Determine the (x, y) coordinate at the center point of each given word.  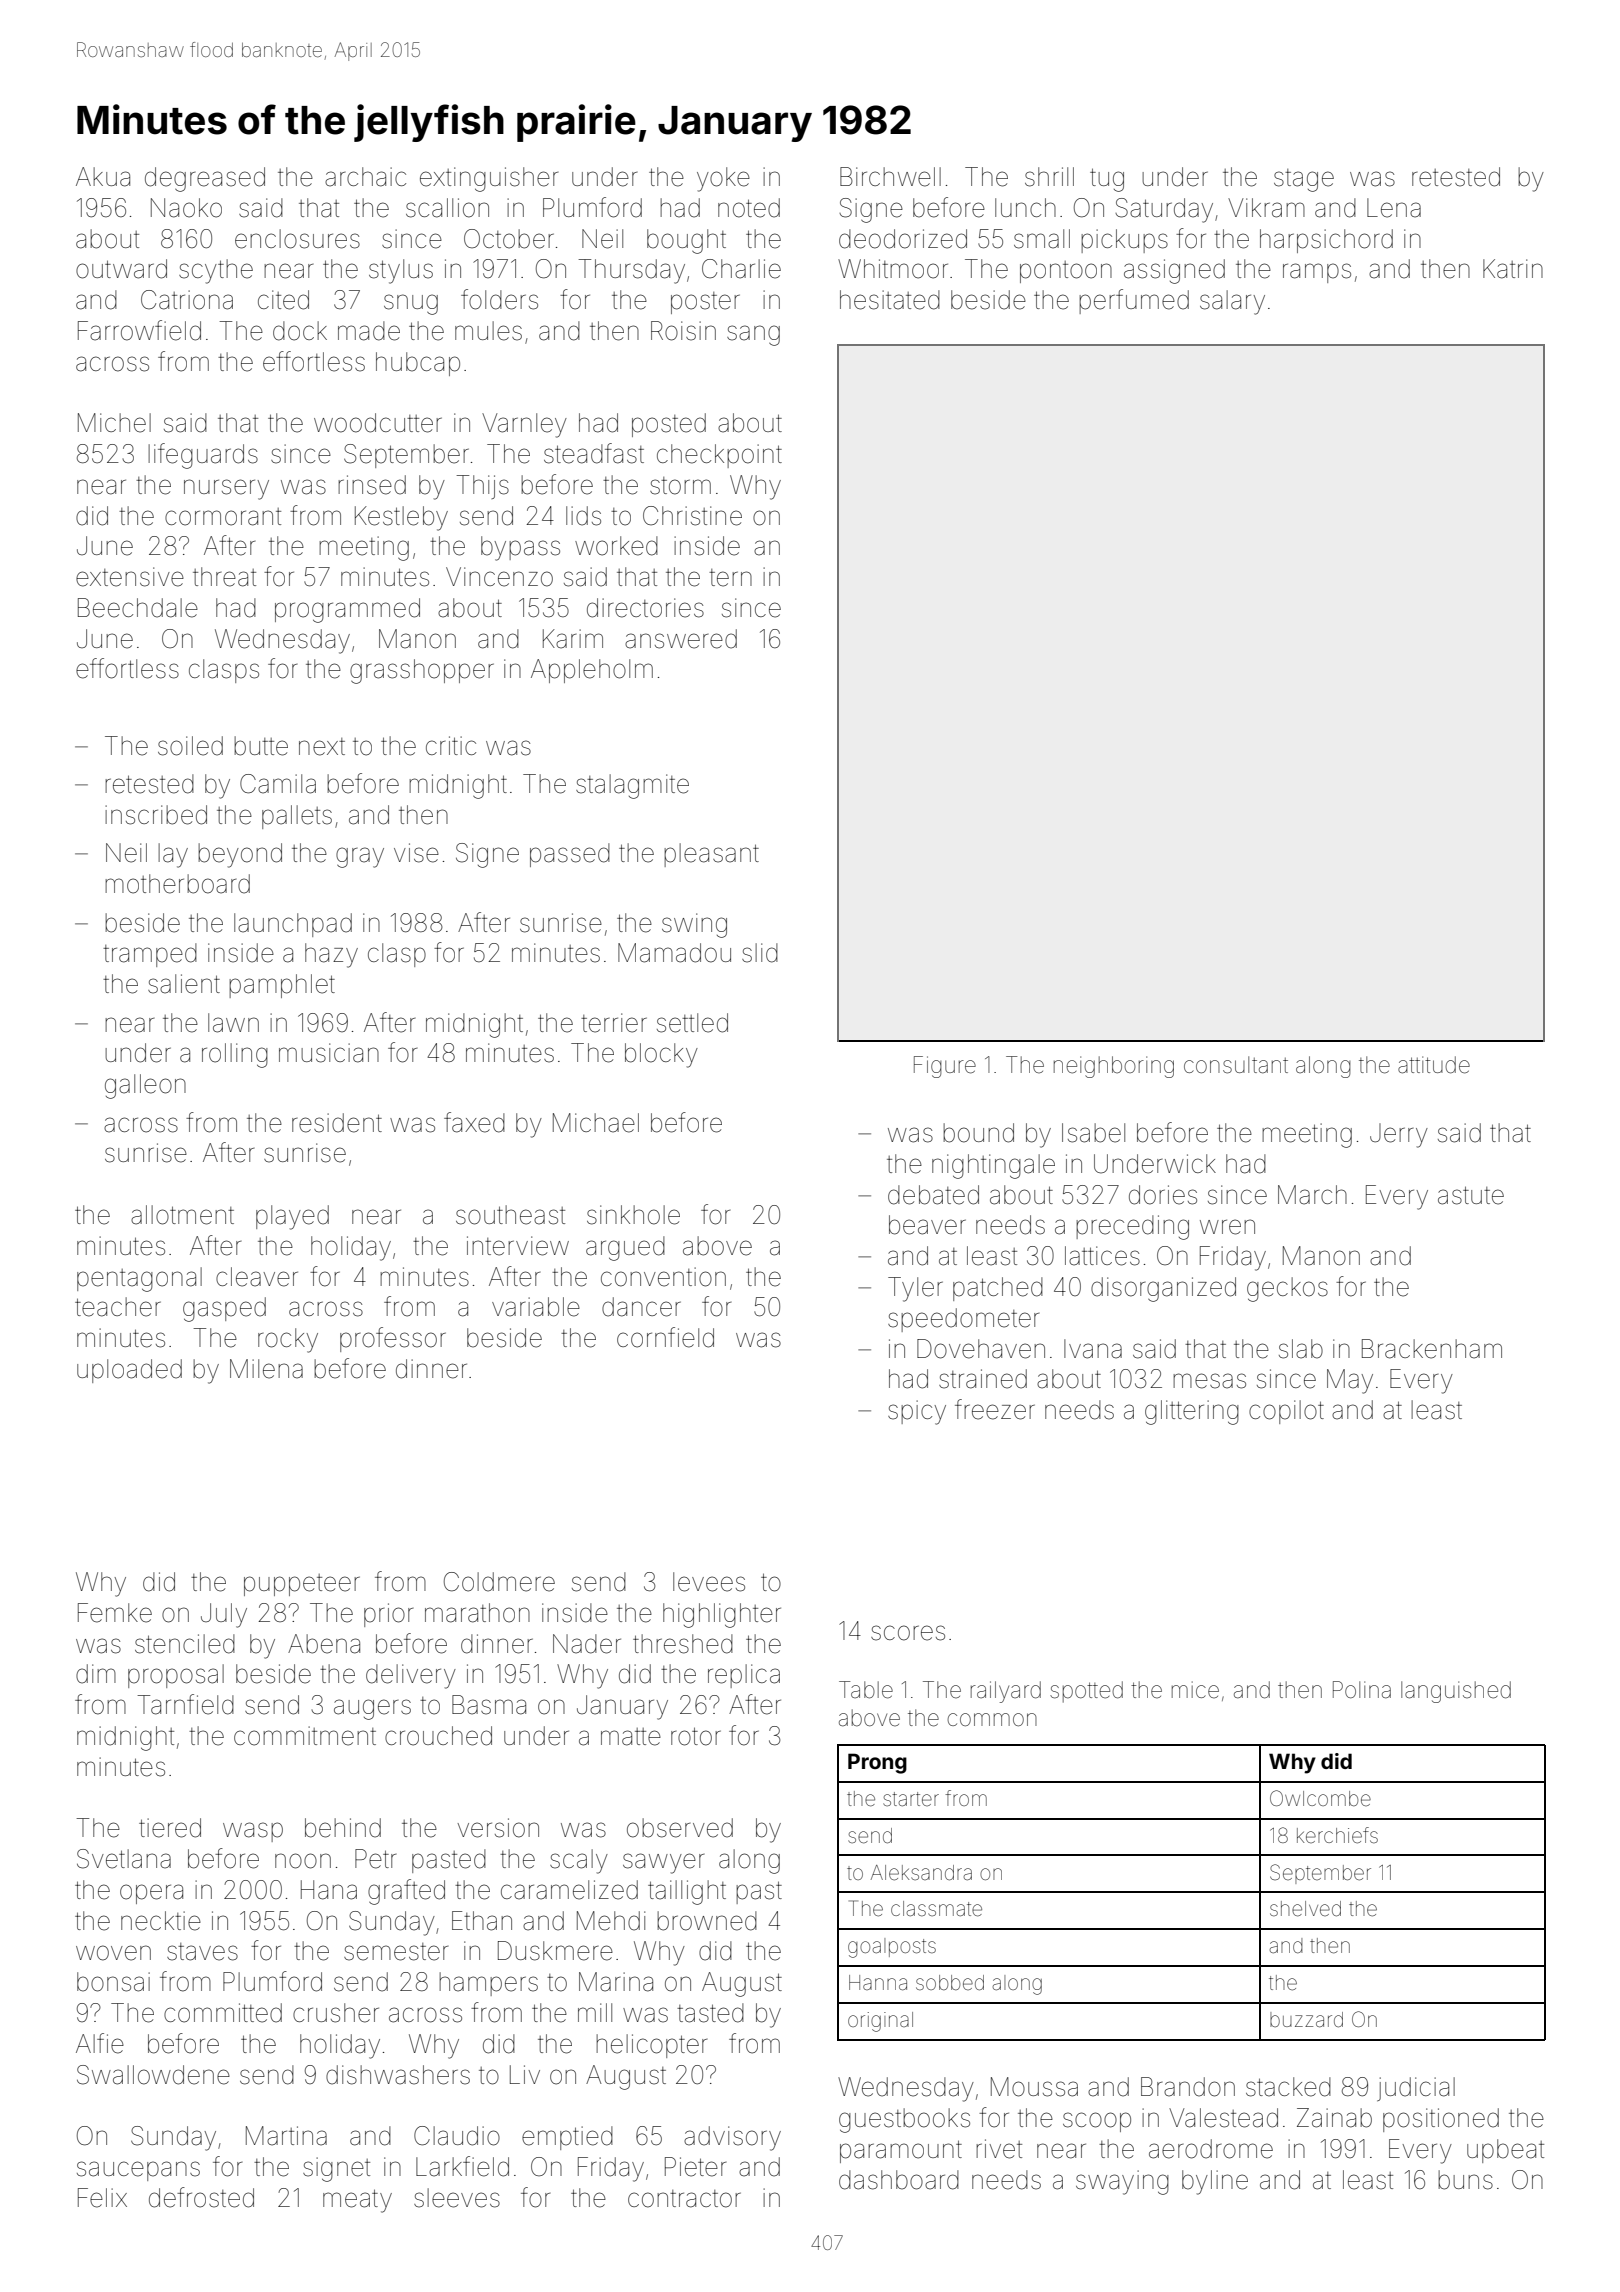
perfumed (1134, 301)
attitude (1434, 1065)
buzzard (1306, 2019)
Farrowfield (139, 330)
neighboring (1114, 1067)
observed (680, 1828)
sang (753, 335)
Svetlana (124, 1859)
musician (329, 1053)
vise (416, 853)
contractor (684, 2199)
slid (760, 953)
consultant (1236, 1065)
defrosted (201, 2197)
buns (1465, 2180)
